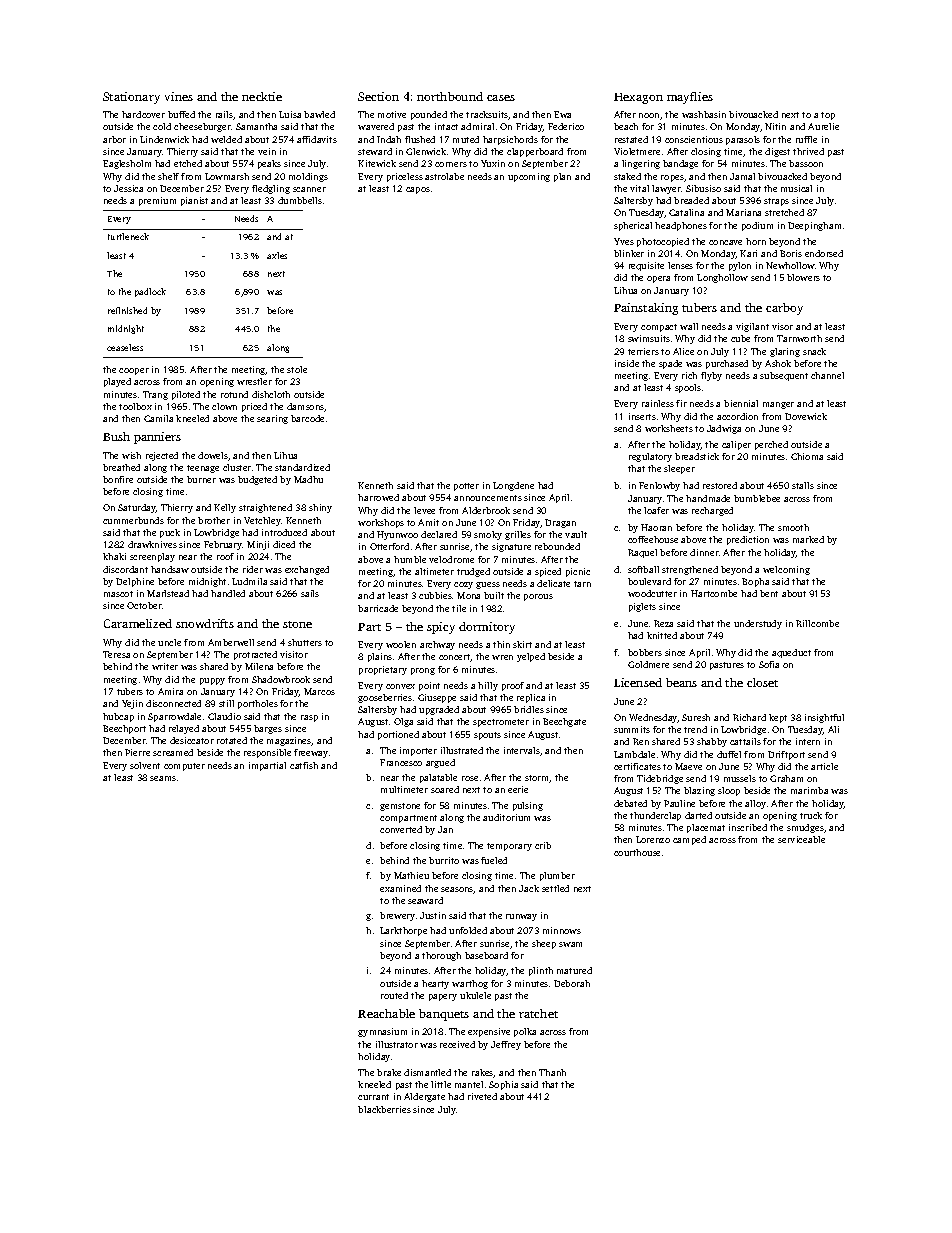  Describe the element at coordinates (300, 200) in the screenshot. I see `dumbbells` at that location.
